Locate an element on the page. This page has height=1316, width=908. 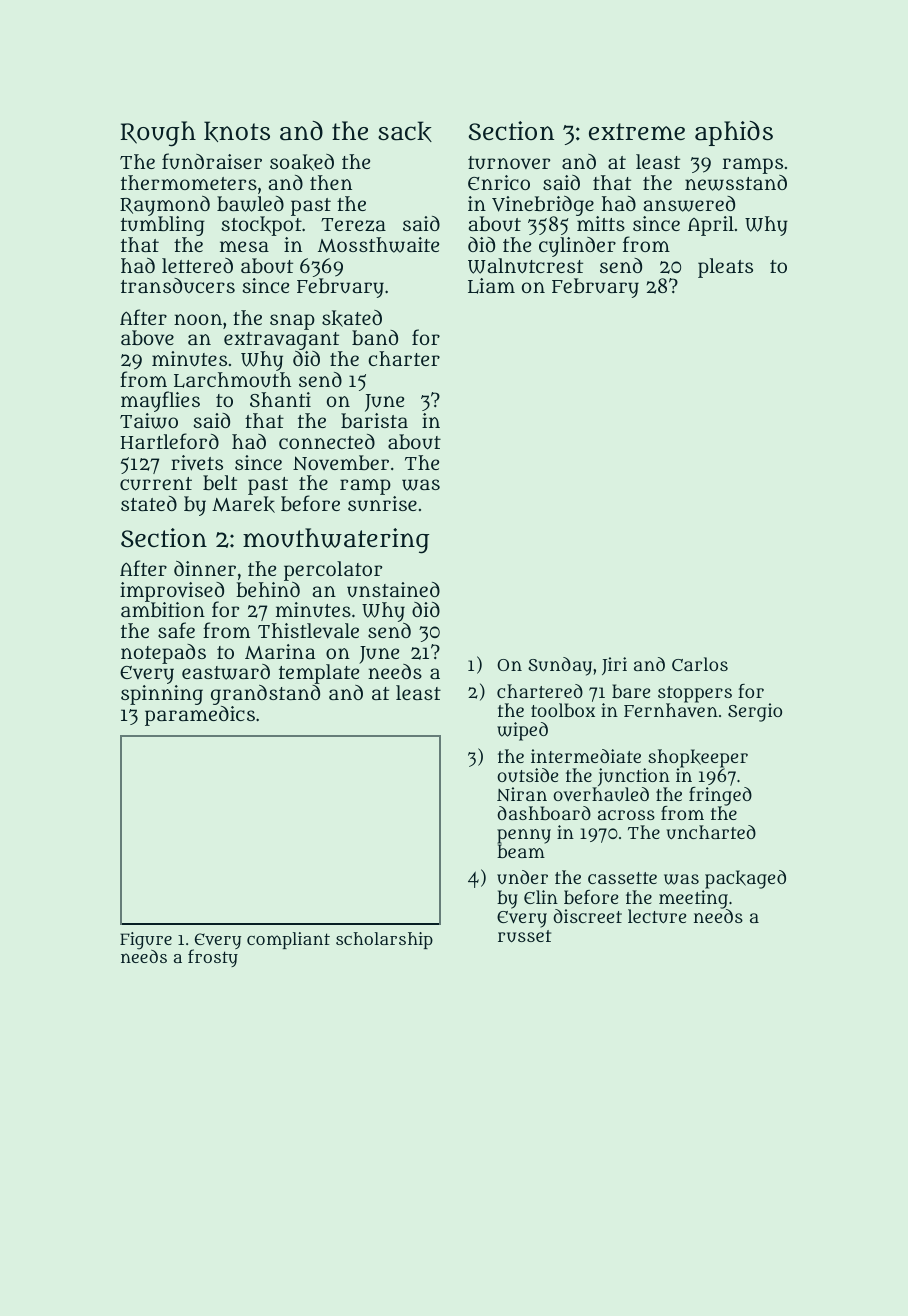
answered is located at coordinates (689, 204).
